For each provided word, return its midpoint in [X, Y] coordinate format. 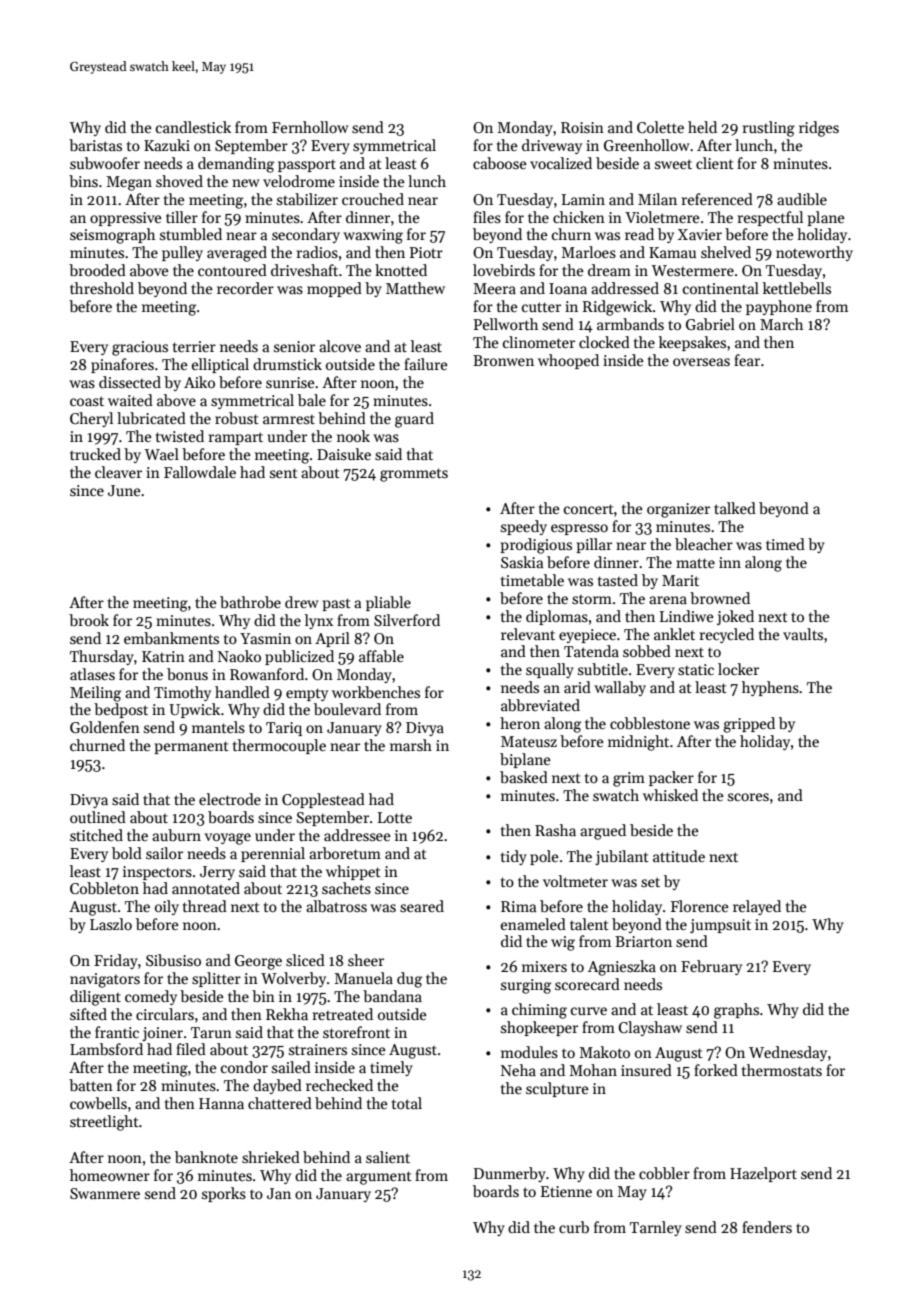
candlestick [193, 127]
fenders [767, 1227]
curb [574, 1227]
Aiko [199, 382]
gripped [749, 725]
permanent [192, 747]
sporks [224, 1194]
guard [414, 420]
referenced [717, 199]
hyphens [770, 688]
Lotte [395, 817]
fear [747, 360]
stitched [96, 835]
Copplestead [323, 800]
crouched [373, 199]
